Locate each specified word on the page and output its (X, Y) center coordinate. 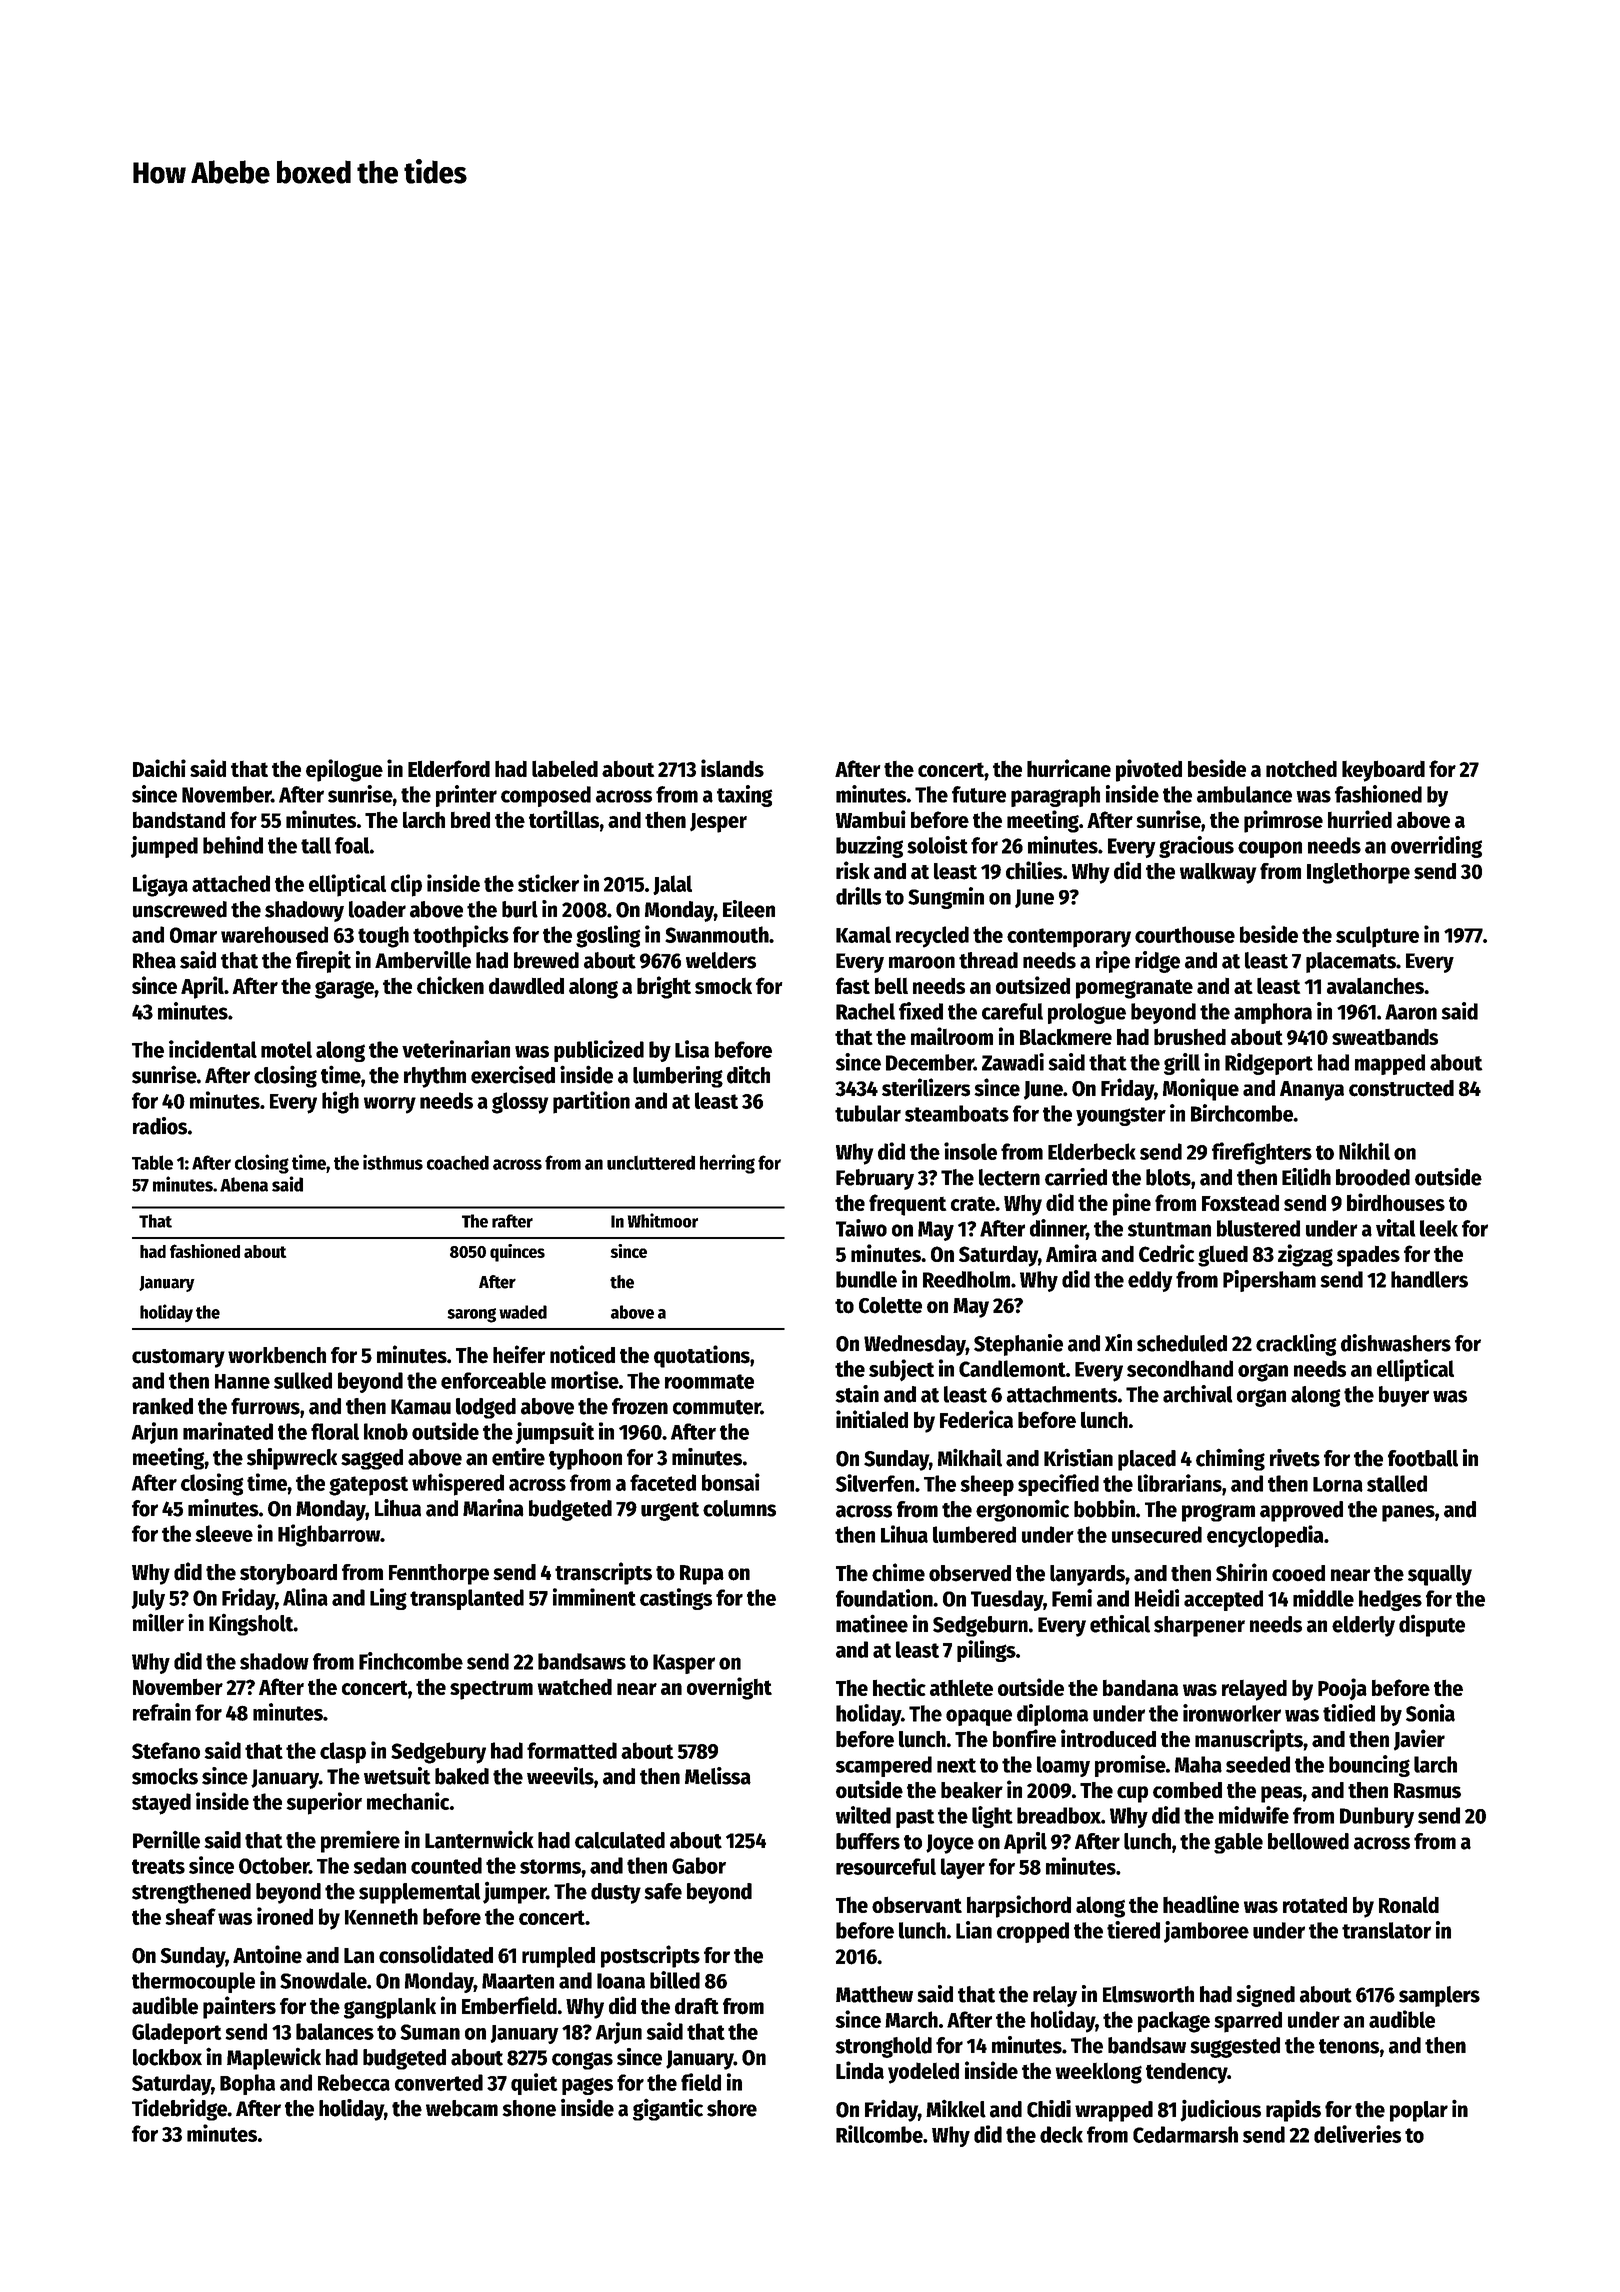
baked (462, 1776)
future (979, 794)
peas (1281, 1794)
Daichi (159, 768)
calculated (620, 1840)
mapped (1390, 1064)
